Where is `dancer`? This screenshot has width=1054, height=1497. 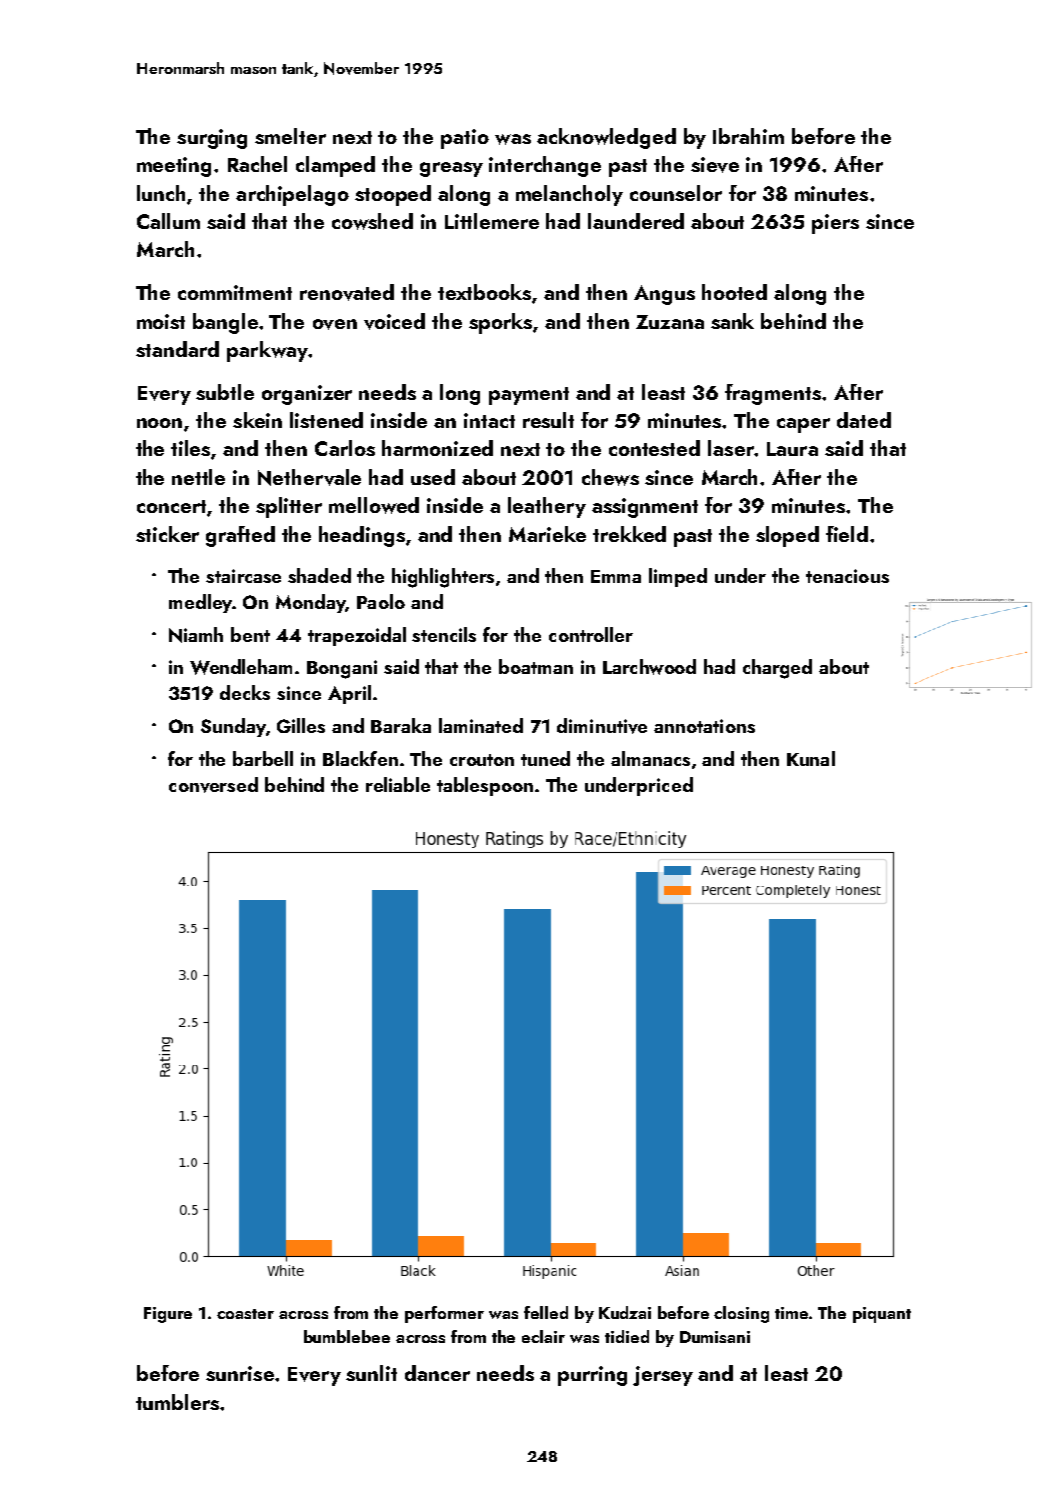
dancer is located at coordinates (437, 1373).
